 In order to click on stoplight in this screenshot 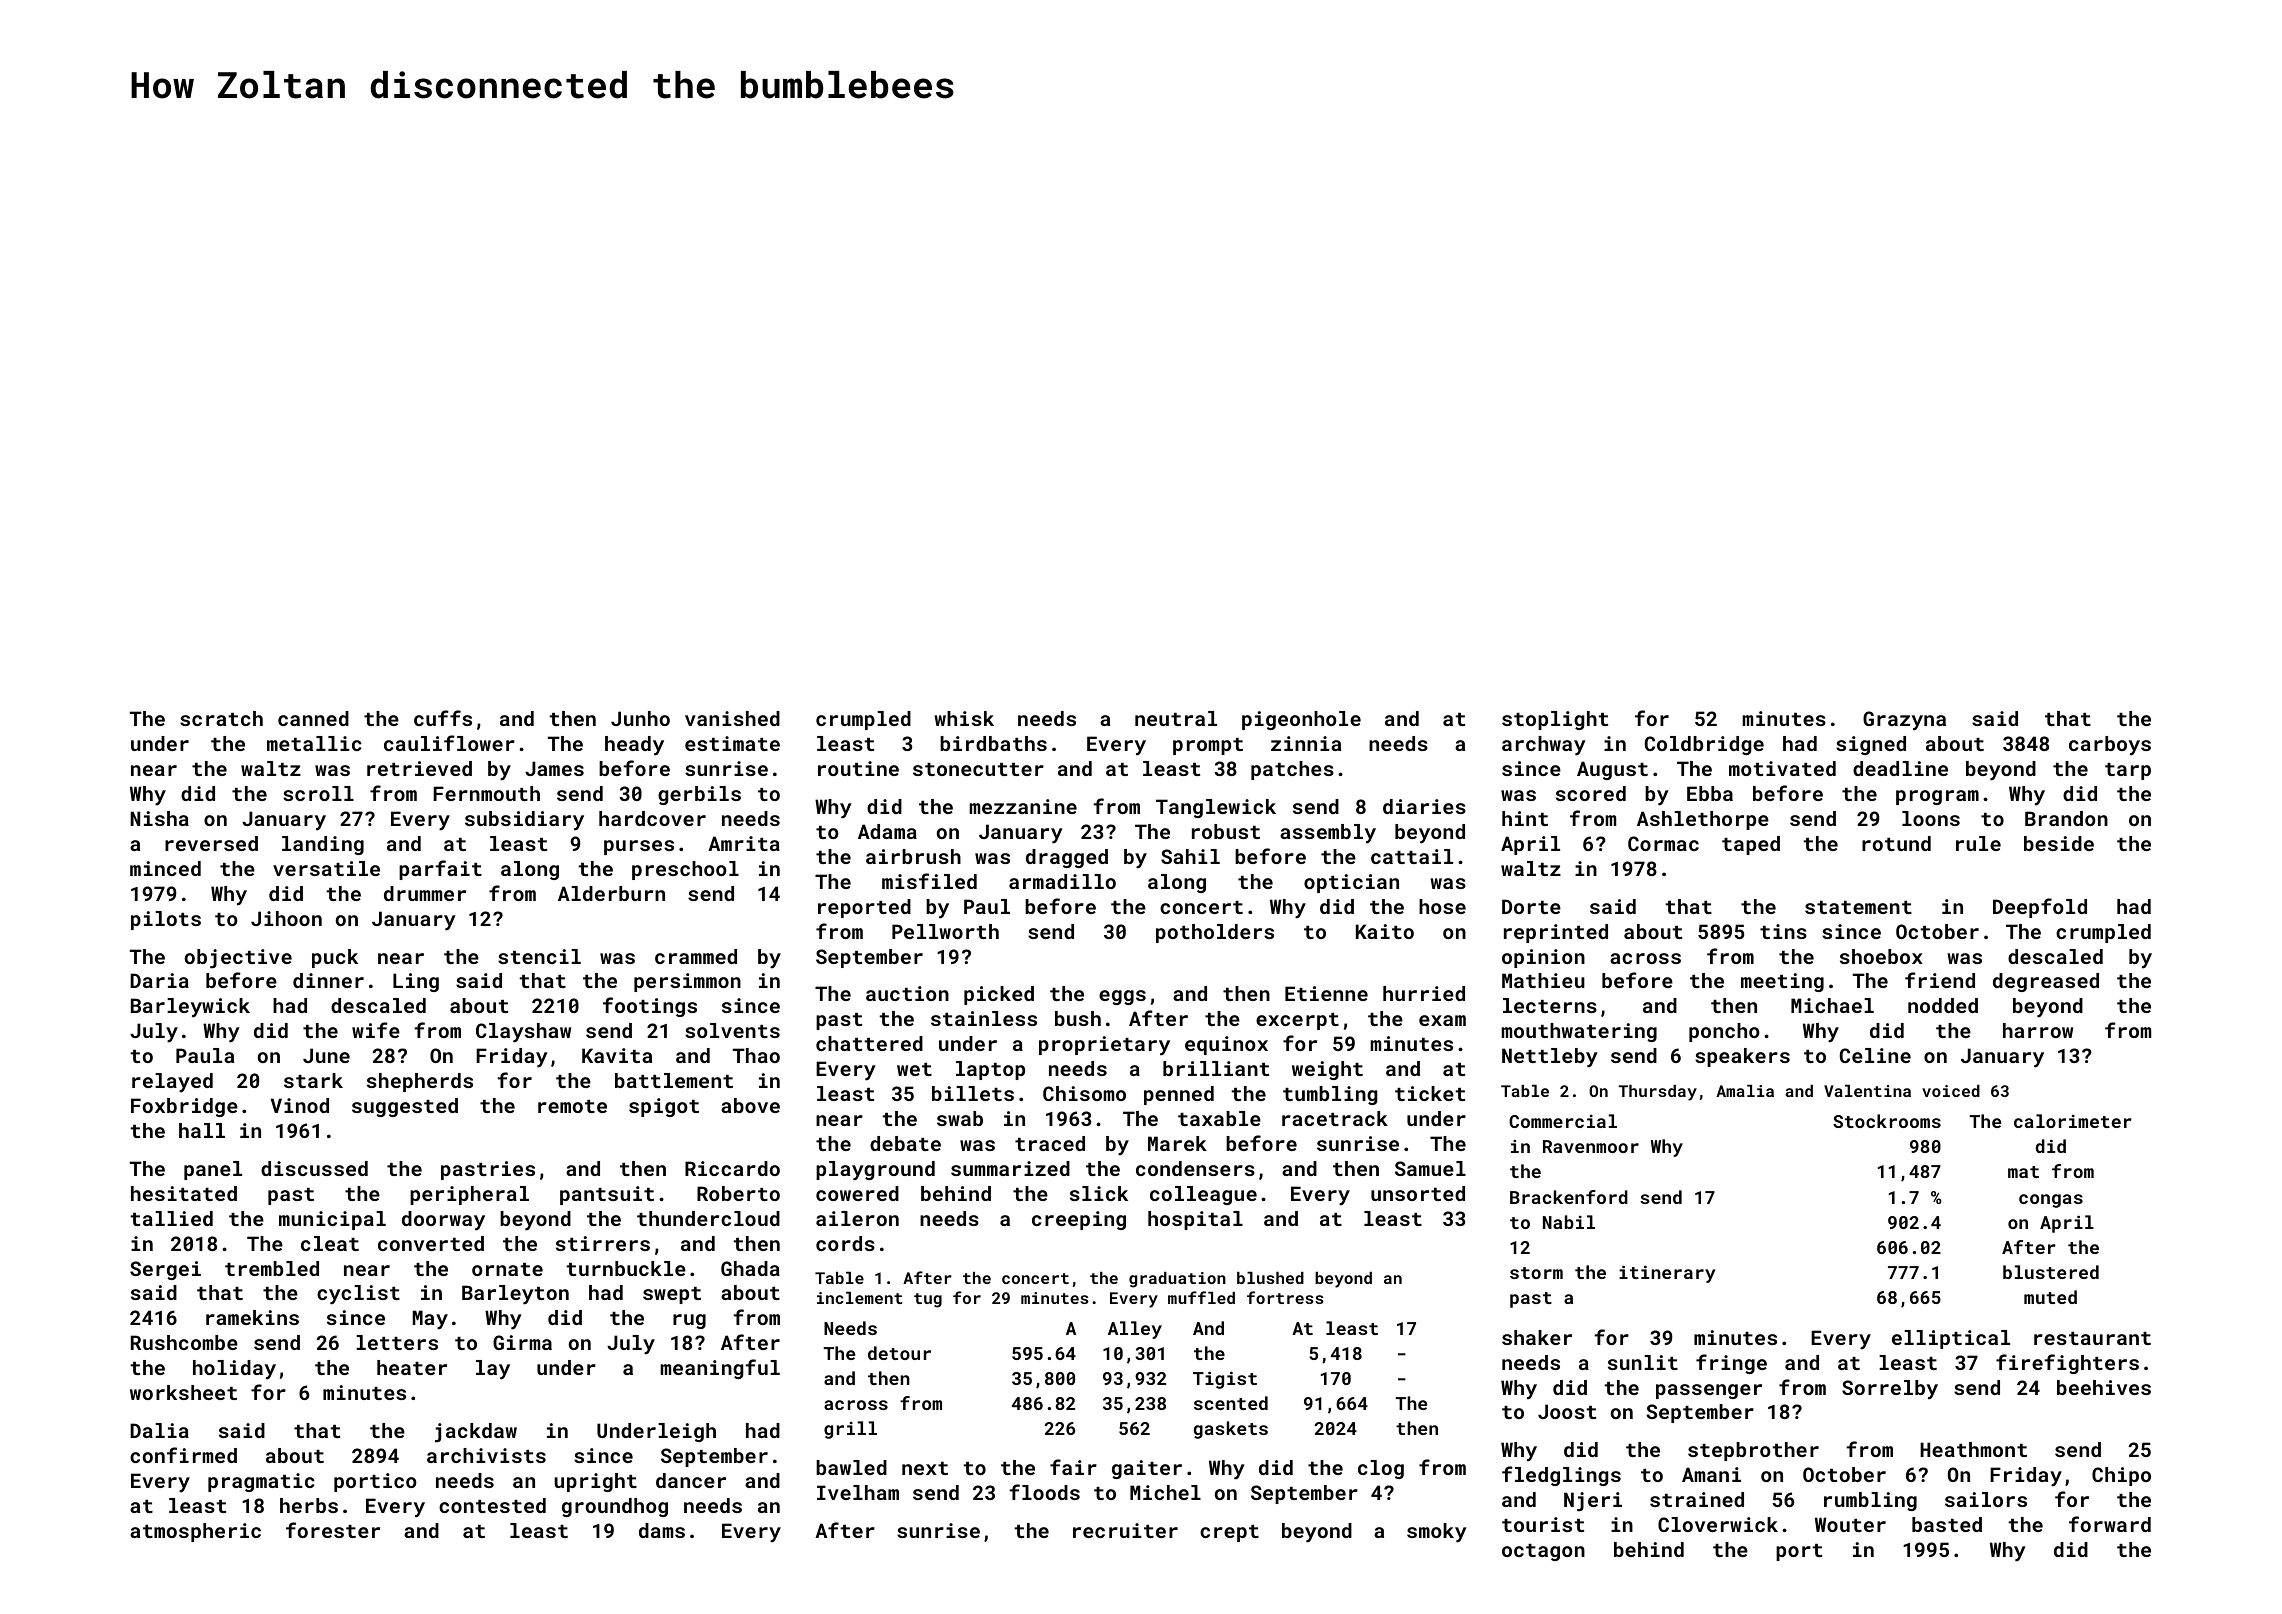, I will do `click(1555, 720)`.
